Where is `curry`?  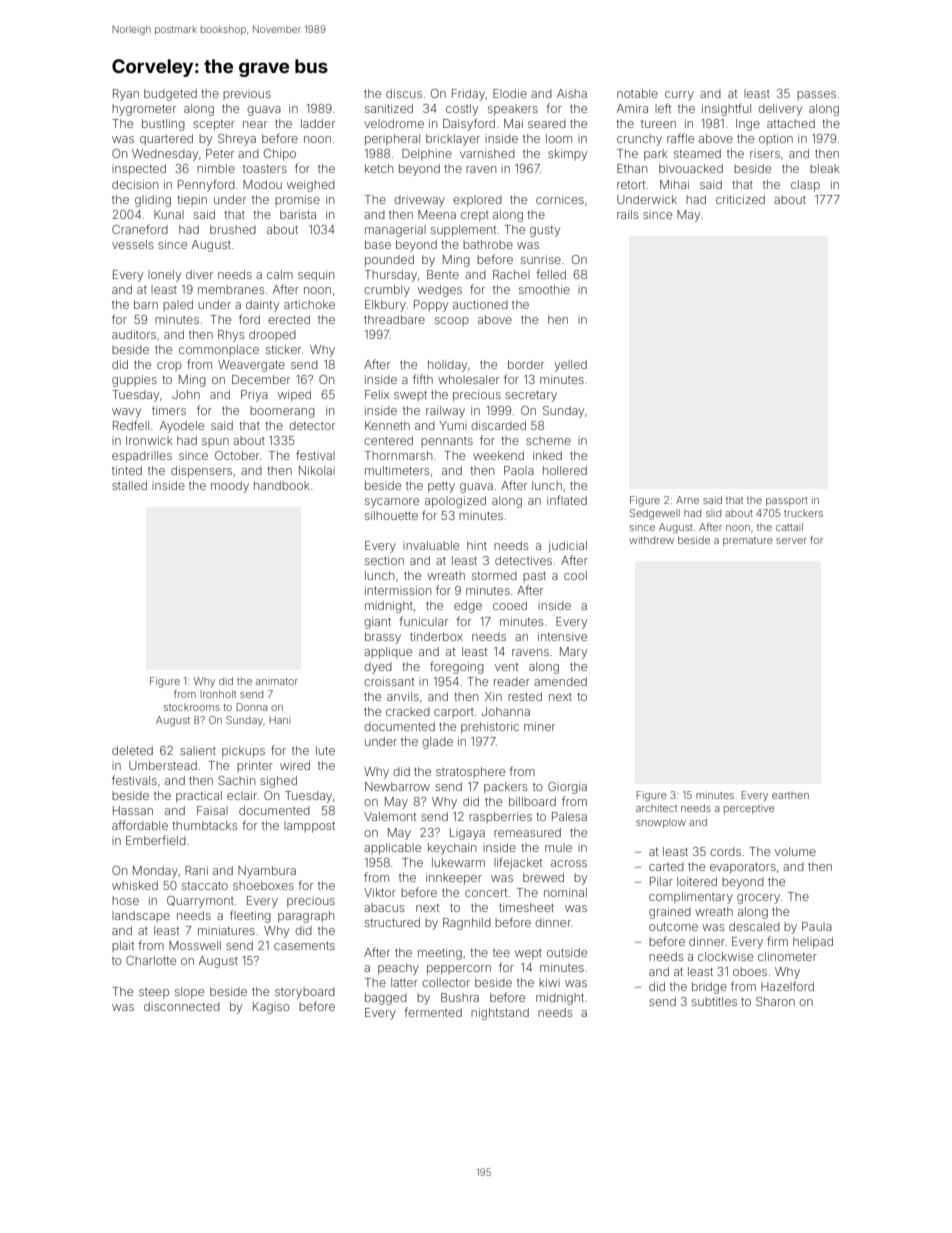
curry is located at coordinates (679, 96).
